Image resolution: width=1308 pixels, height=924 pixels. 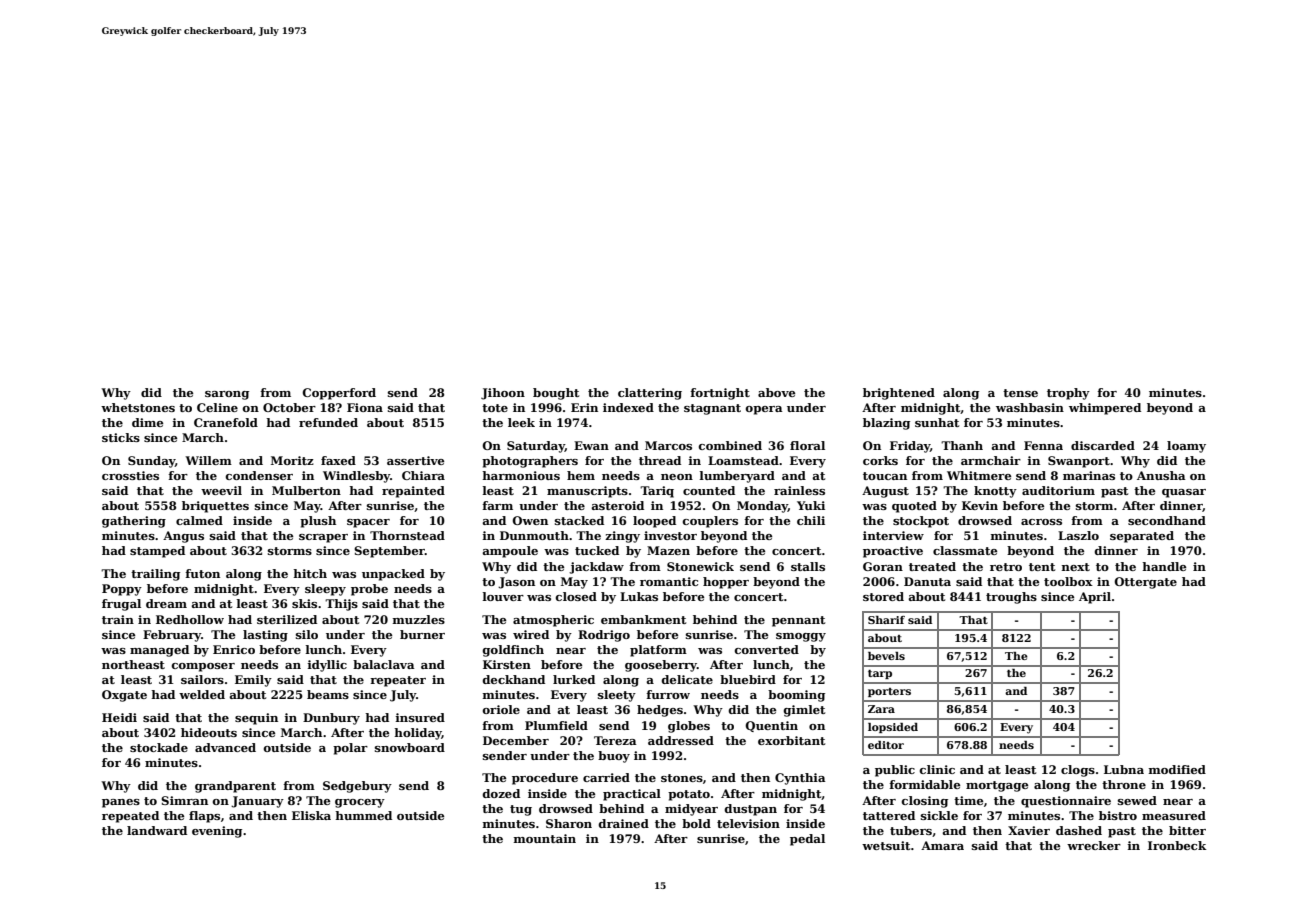 I want to click on indexed, so click(x=628, y=407).
